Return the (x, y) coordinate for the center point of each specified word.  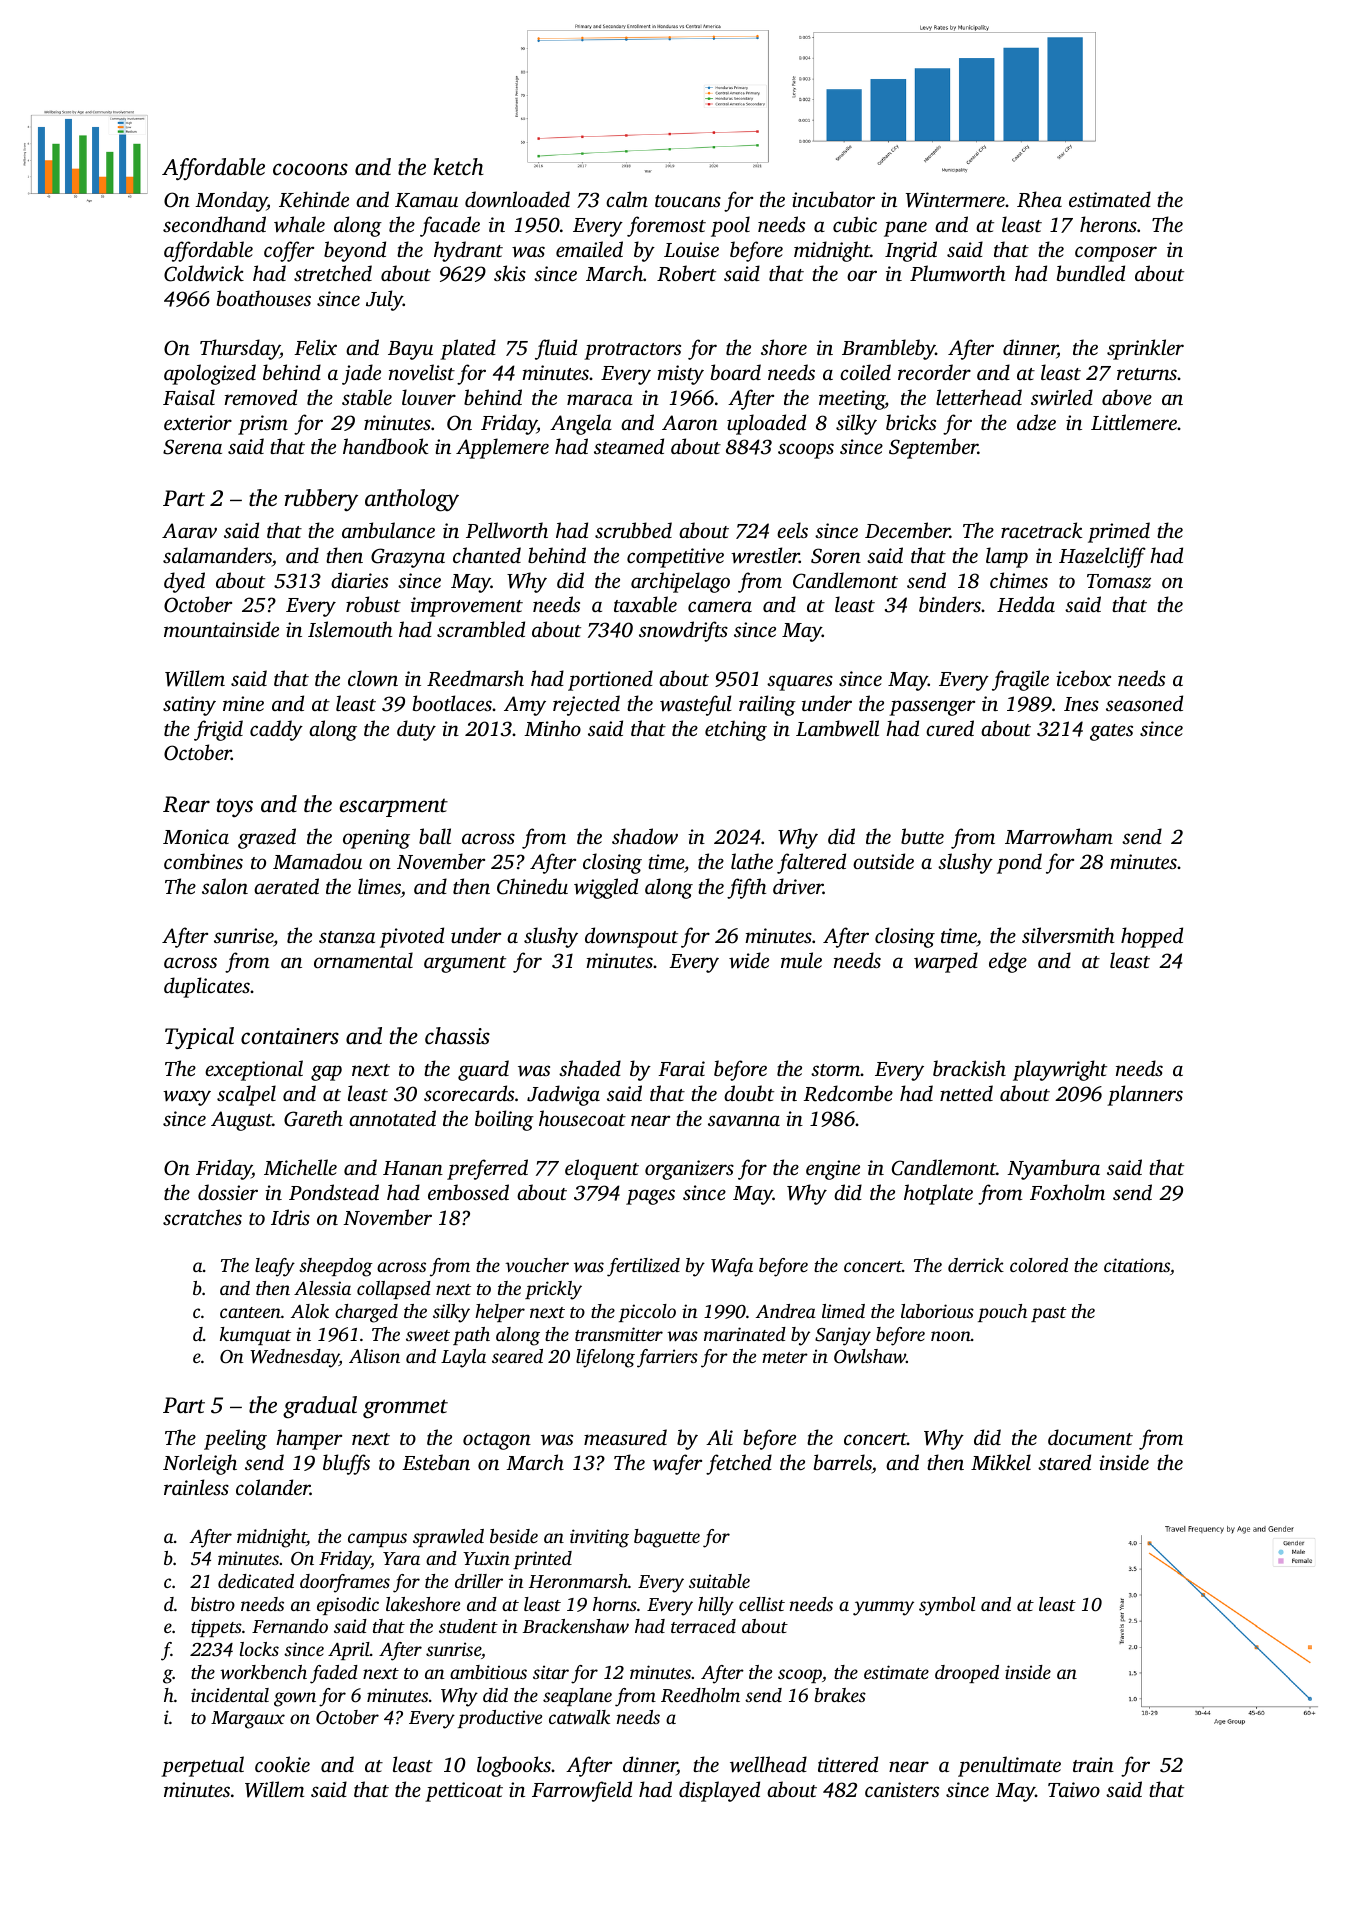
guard (483, 1070)
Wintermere (955, 200)
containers (290, 1036)
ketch (458, 167)
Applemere (502, 448)
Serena (192, 447)
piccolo (647, 1313)
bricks (911, 422)
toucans (688, 201)
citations (1137, 1265)
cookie (282, 1764)
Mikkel (1001, 1462)
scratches (202, 1217)
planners (1145, 1095)
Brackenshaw (576, 1626)
